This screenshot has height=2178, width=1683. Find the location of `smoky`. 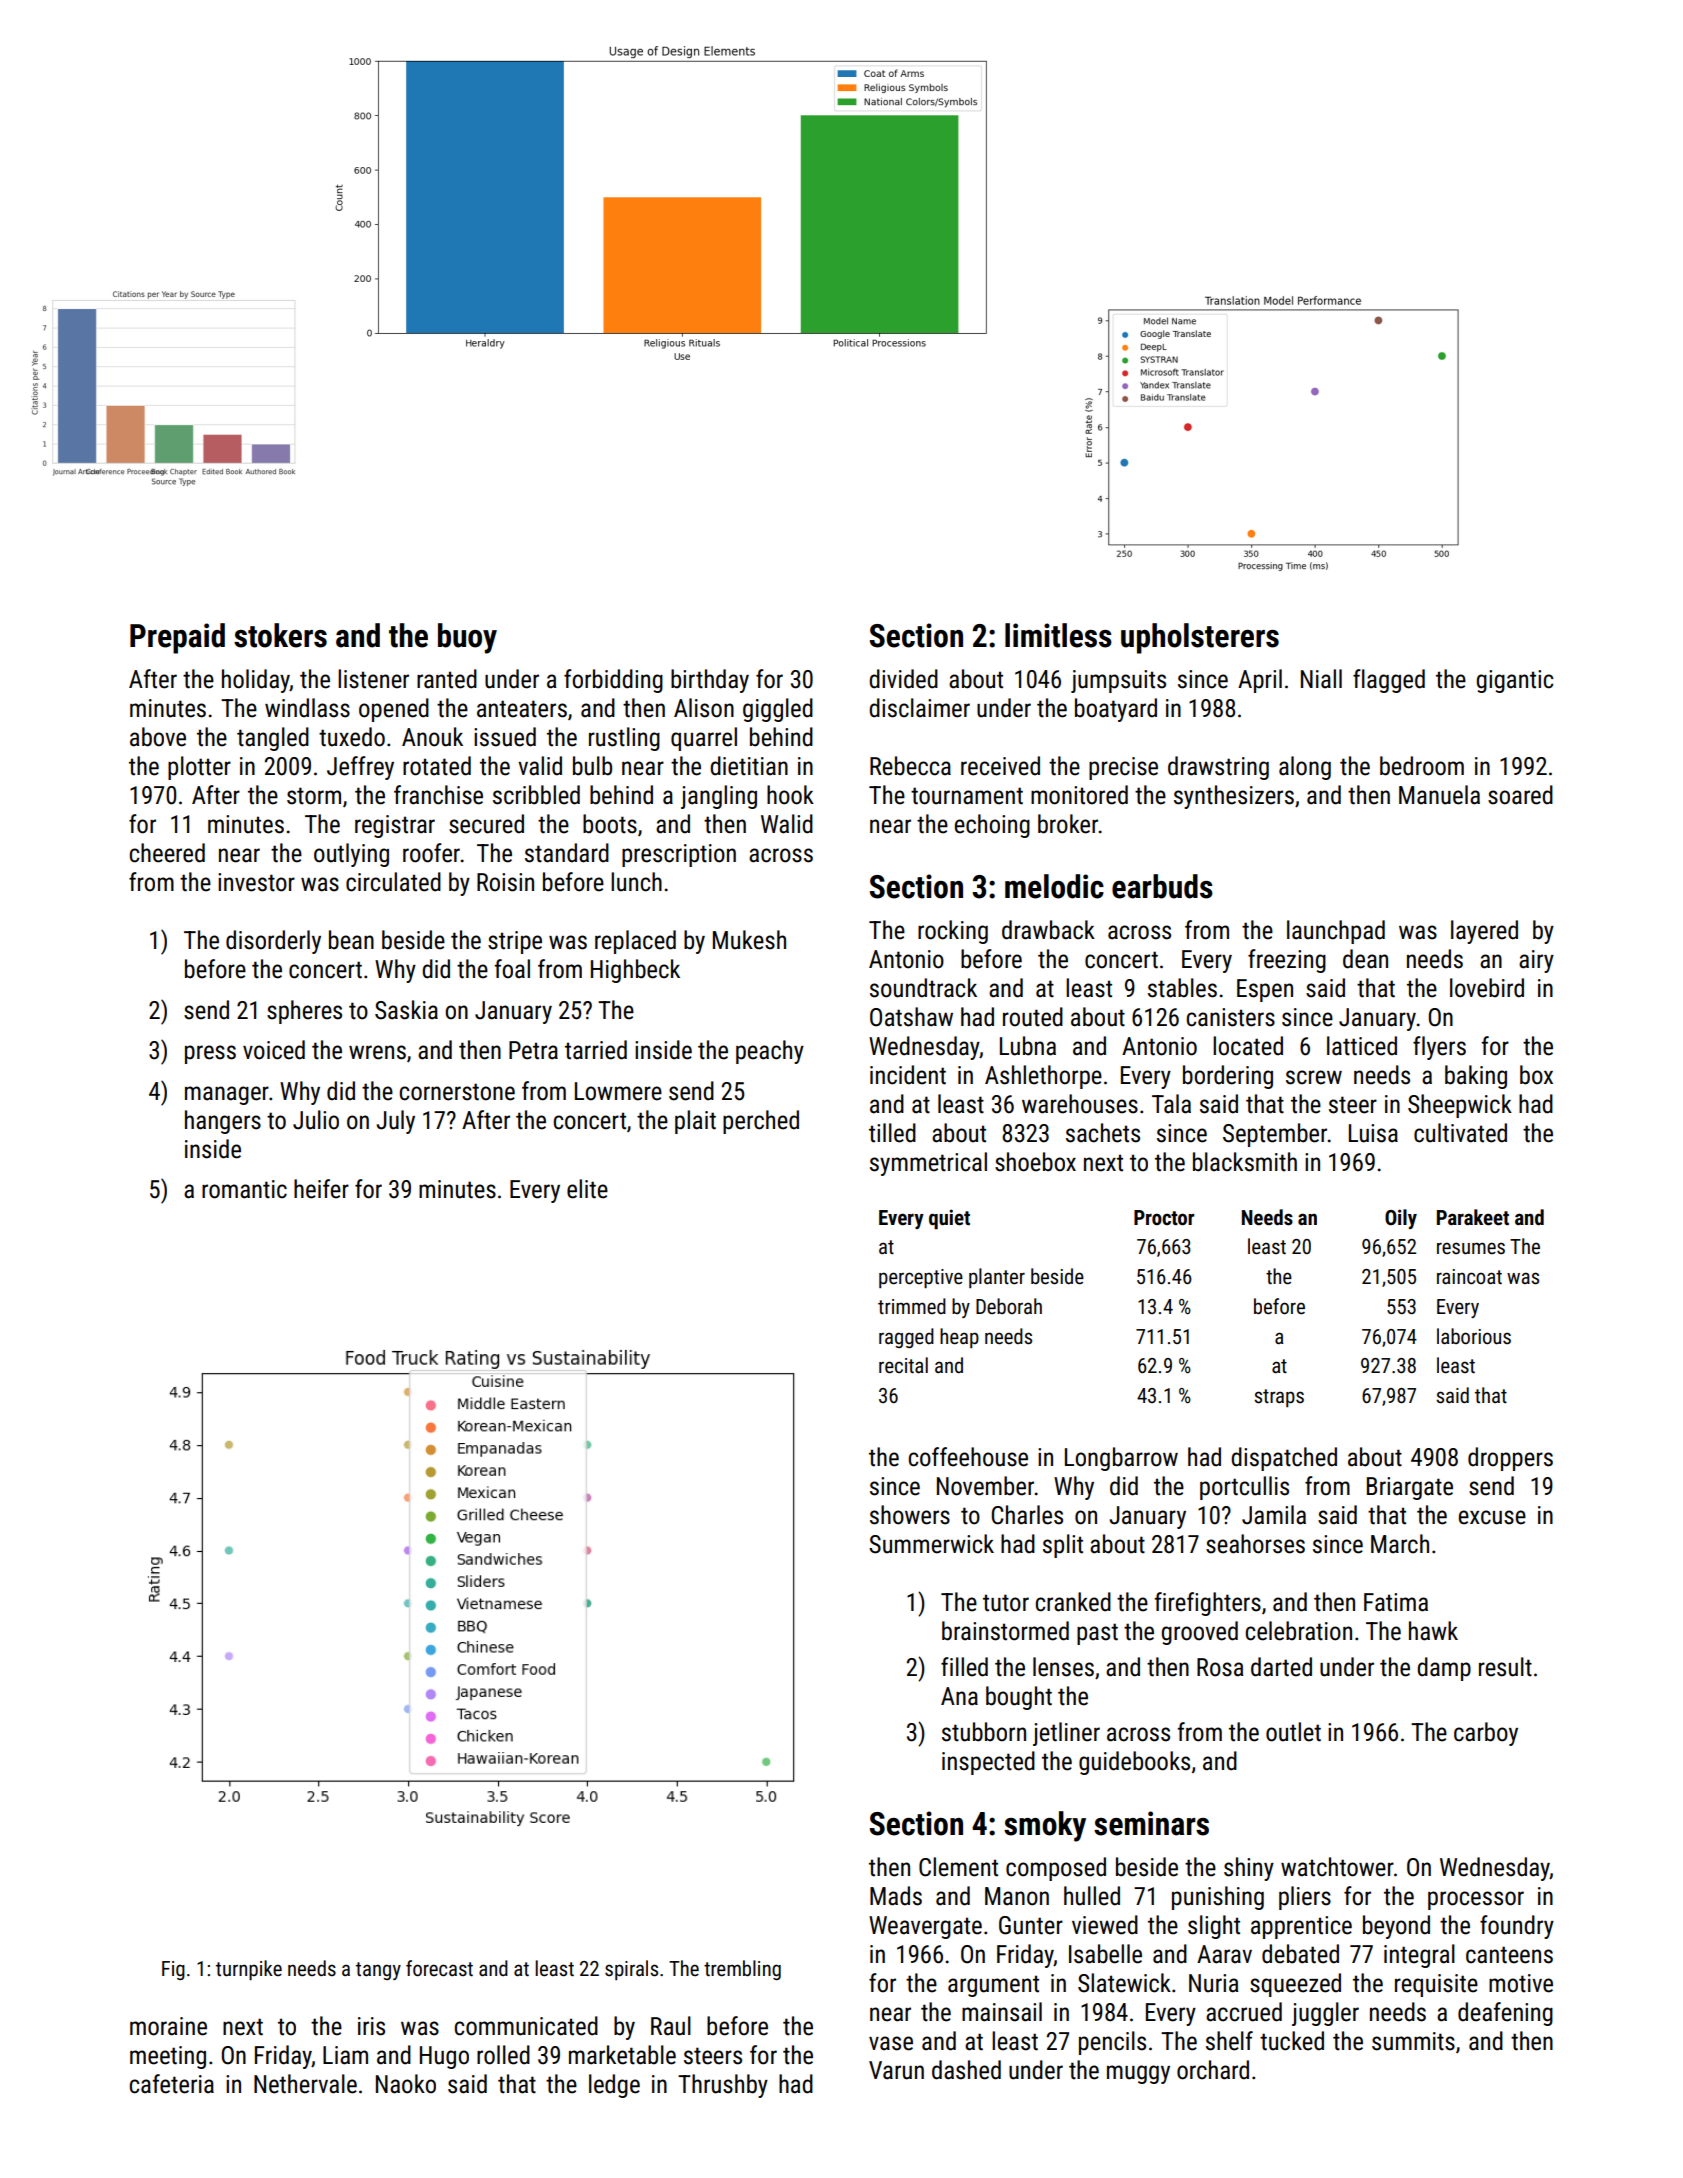

smoky is located at coordinates (1045, 1826).
